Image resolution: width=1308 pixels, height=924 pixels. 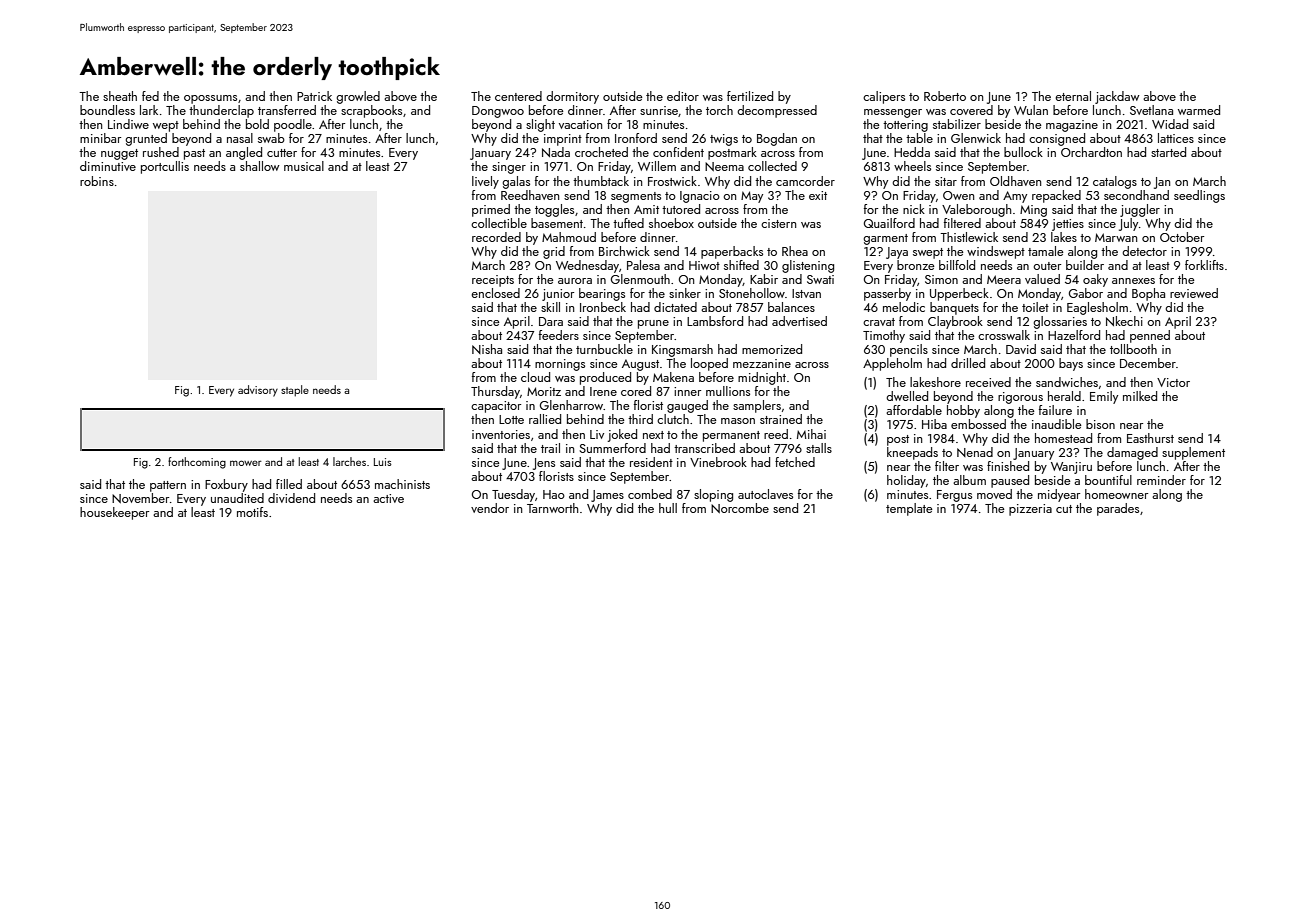 What do you see at coordinates (501, 434) in the screenshot?
I see `inventories` at bounding box center [501, 434].
